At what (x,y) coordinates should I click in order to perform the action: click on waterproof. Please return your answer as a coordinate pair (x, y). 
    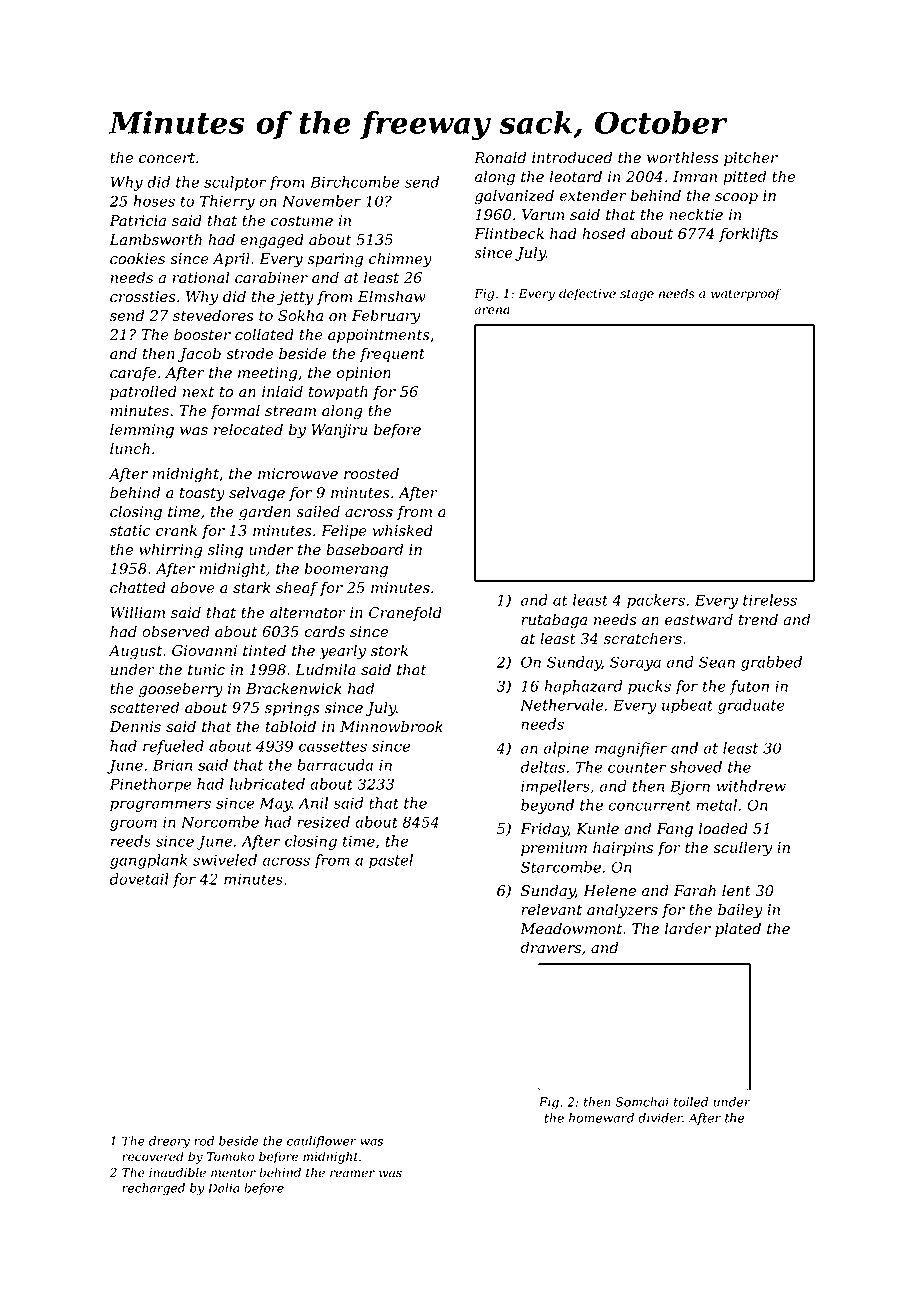
    Looking at the image, I should click on (746, 294).
